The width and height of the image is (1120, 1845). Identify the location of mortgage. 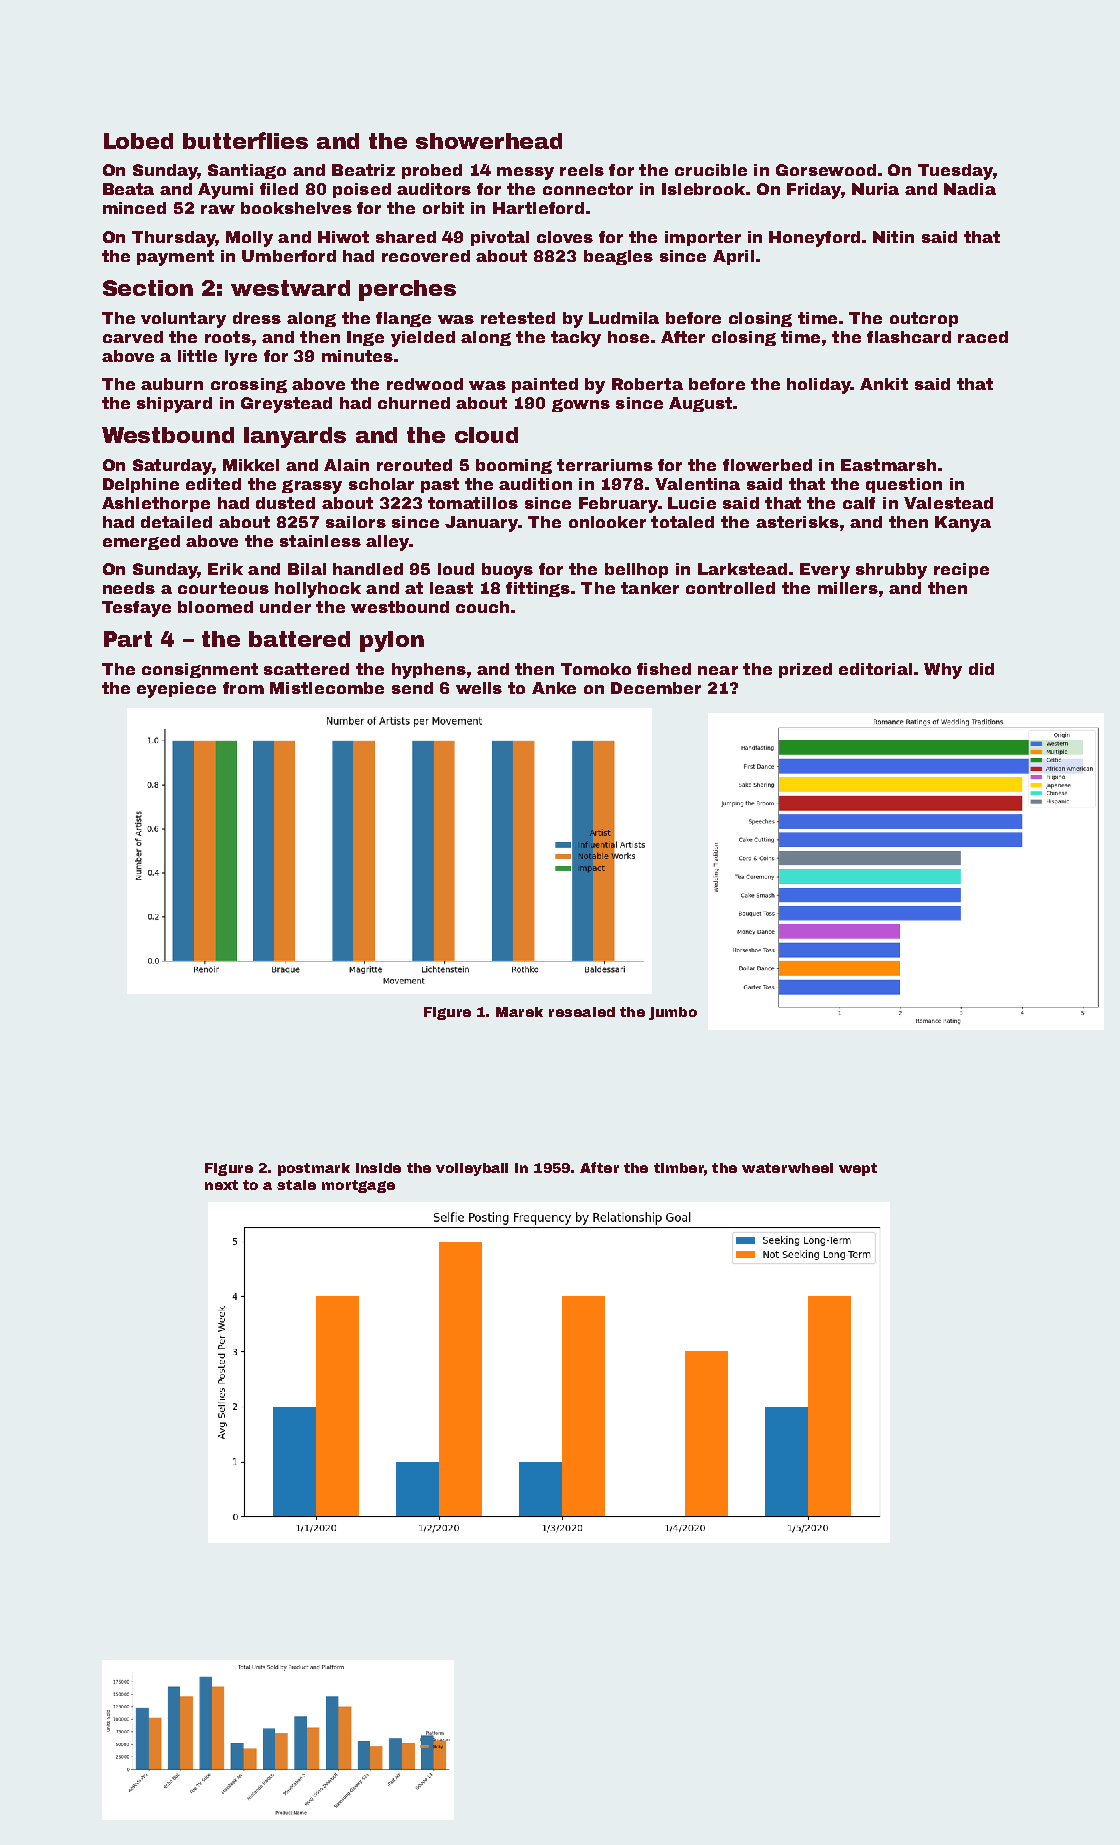
(358, 1186).
